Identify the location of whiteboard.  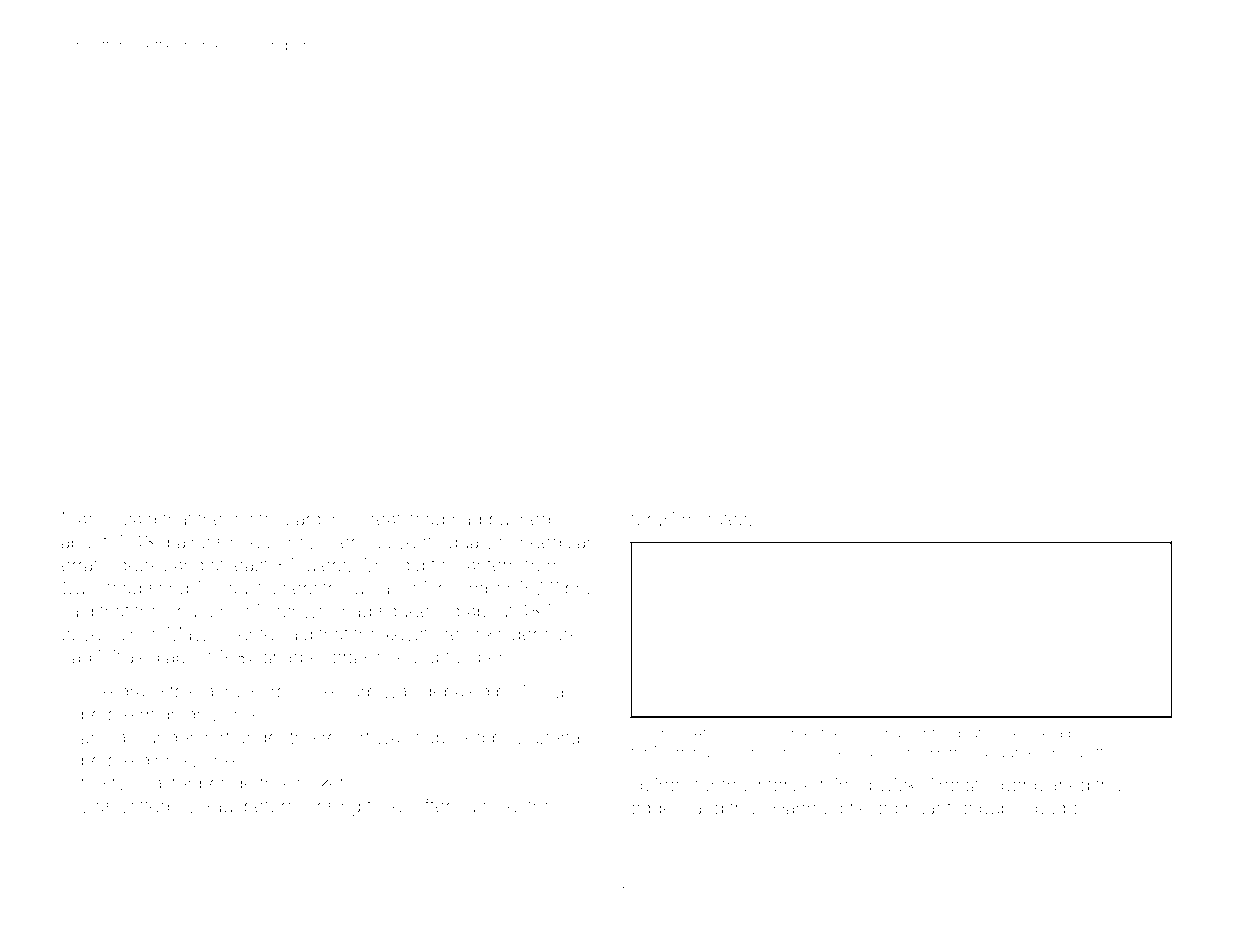
(275, 519).
